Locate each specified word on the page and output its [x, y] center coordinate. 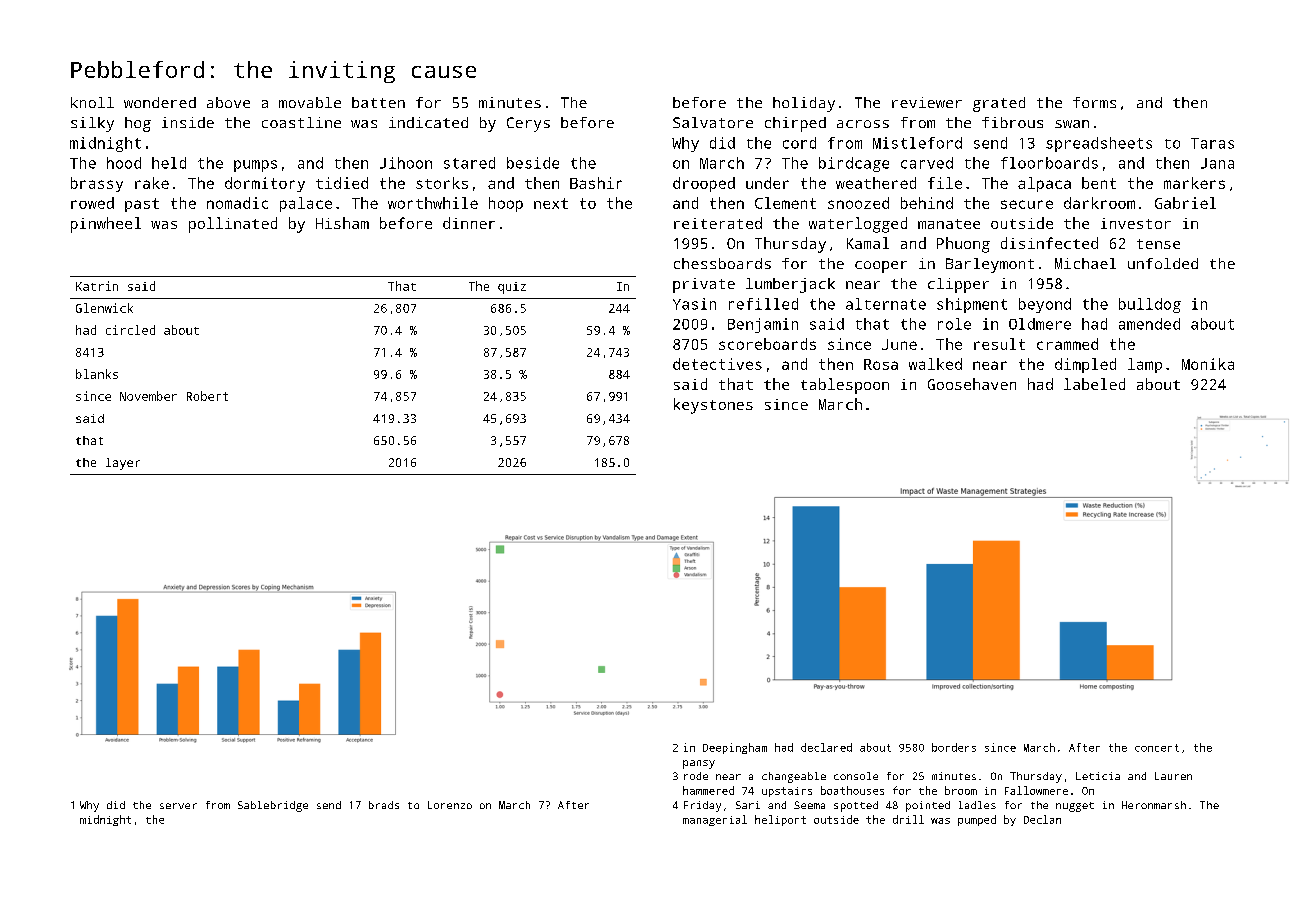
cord [799, 143]
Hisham [342, 223]
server [178, 806]
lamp [1145, 365]
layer [123, 464]
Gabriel [1185, 203]
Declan [1042, 819]
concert [1157, 748]
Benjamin [763, 325]
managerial [715, 820]
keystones [713, 406]
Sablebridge [273, 806]
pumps [255, 166]
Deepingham [735, 748]
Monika [1208, 364]
